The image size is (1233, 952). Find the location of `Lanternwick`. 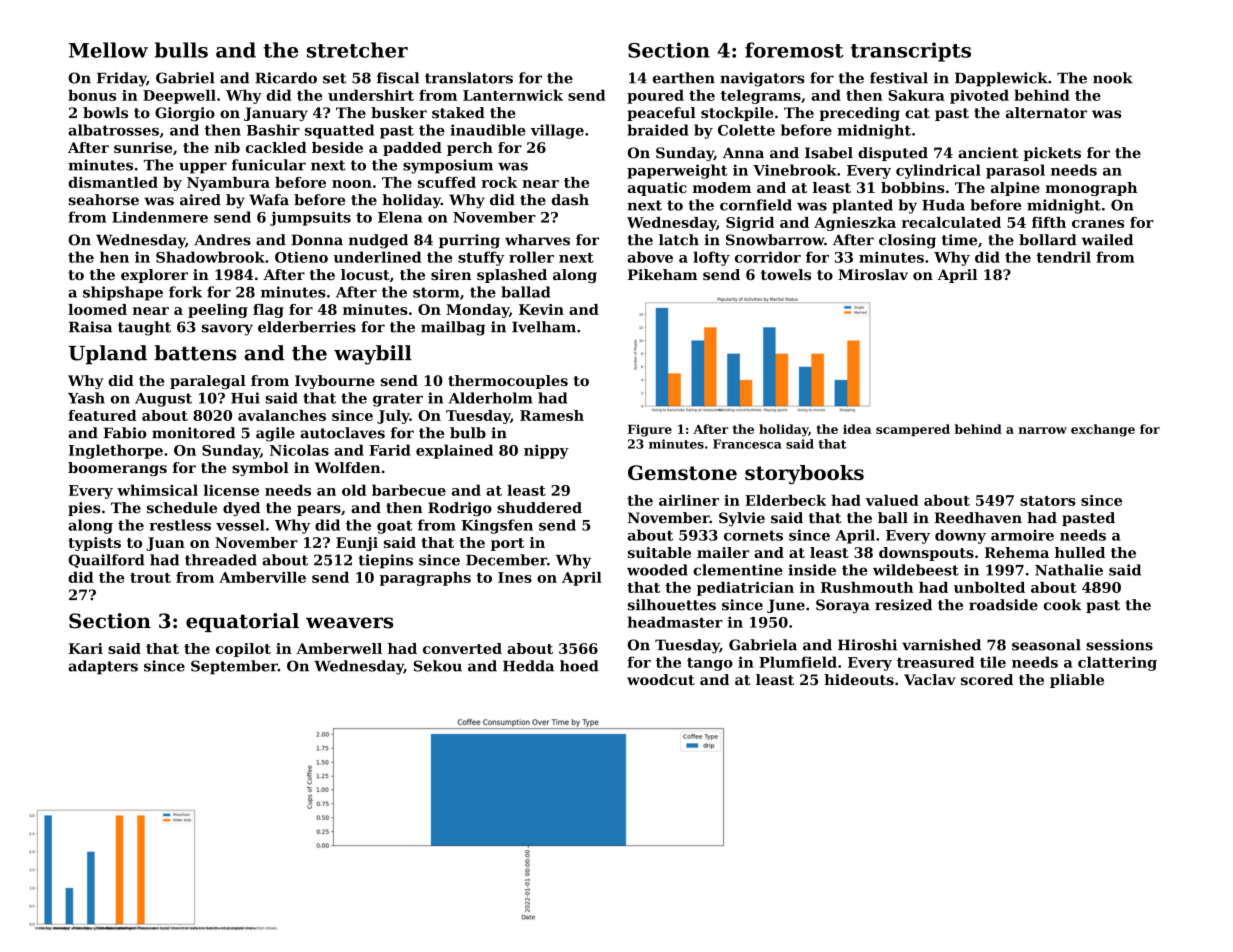

Lanternwick is located at coordinates (513, 95).
